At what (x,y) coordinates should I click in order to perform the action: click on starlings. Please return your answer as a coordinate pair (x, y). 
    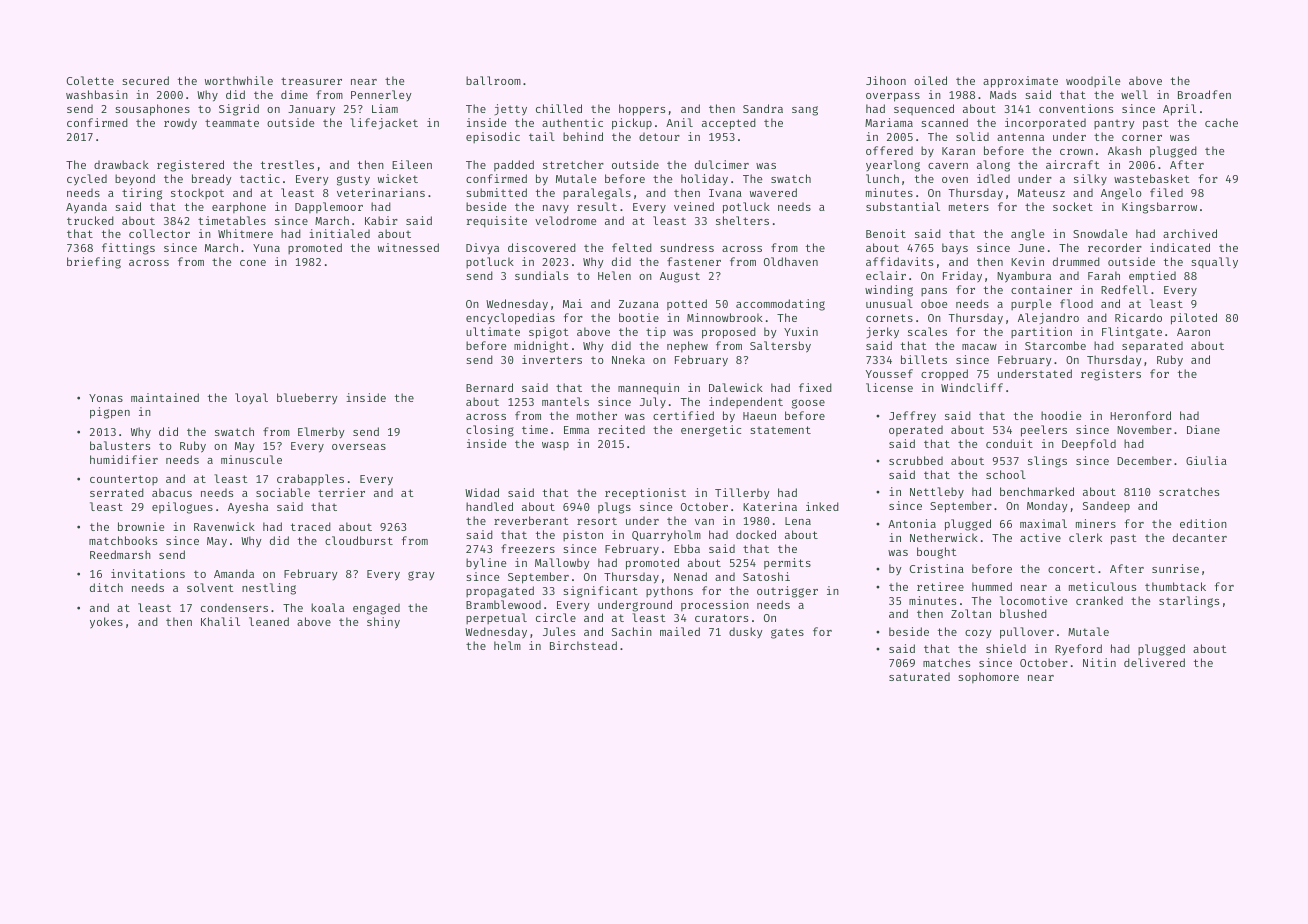
    Looking at the image, I should click on (1189, 602).
